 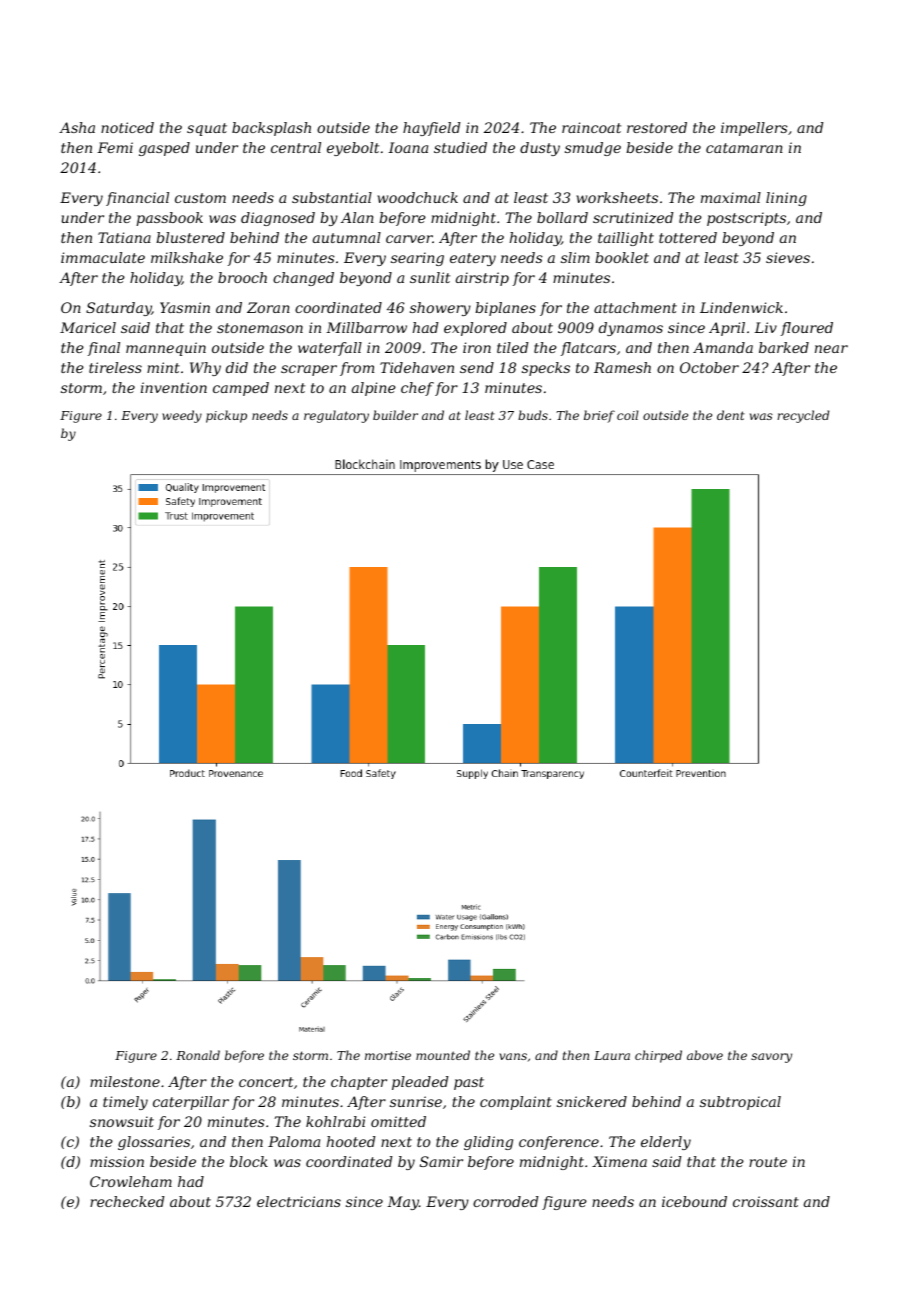 What do you see at coordinates (182, 416) in the document?
I see `weedy` at bounding box center [182, 416].
